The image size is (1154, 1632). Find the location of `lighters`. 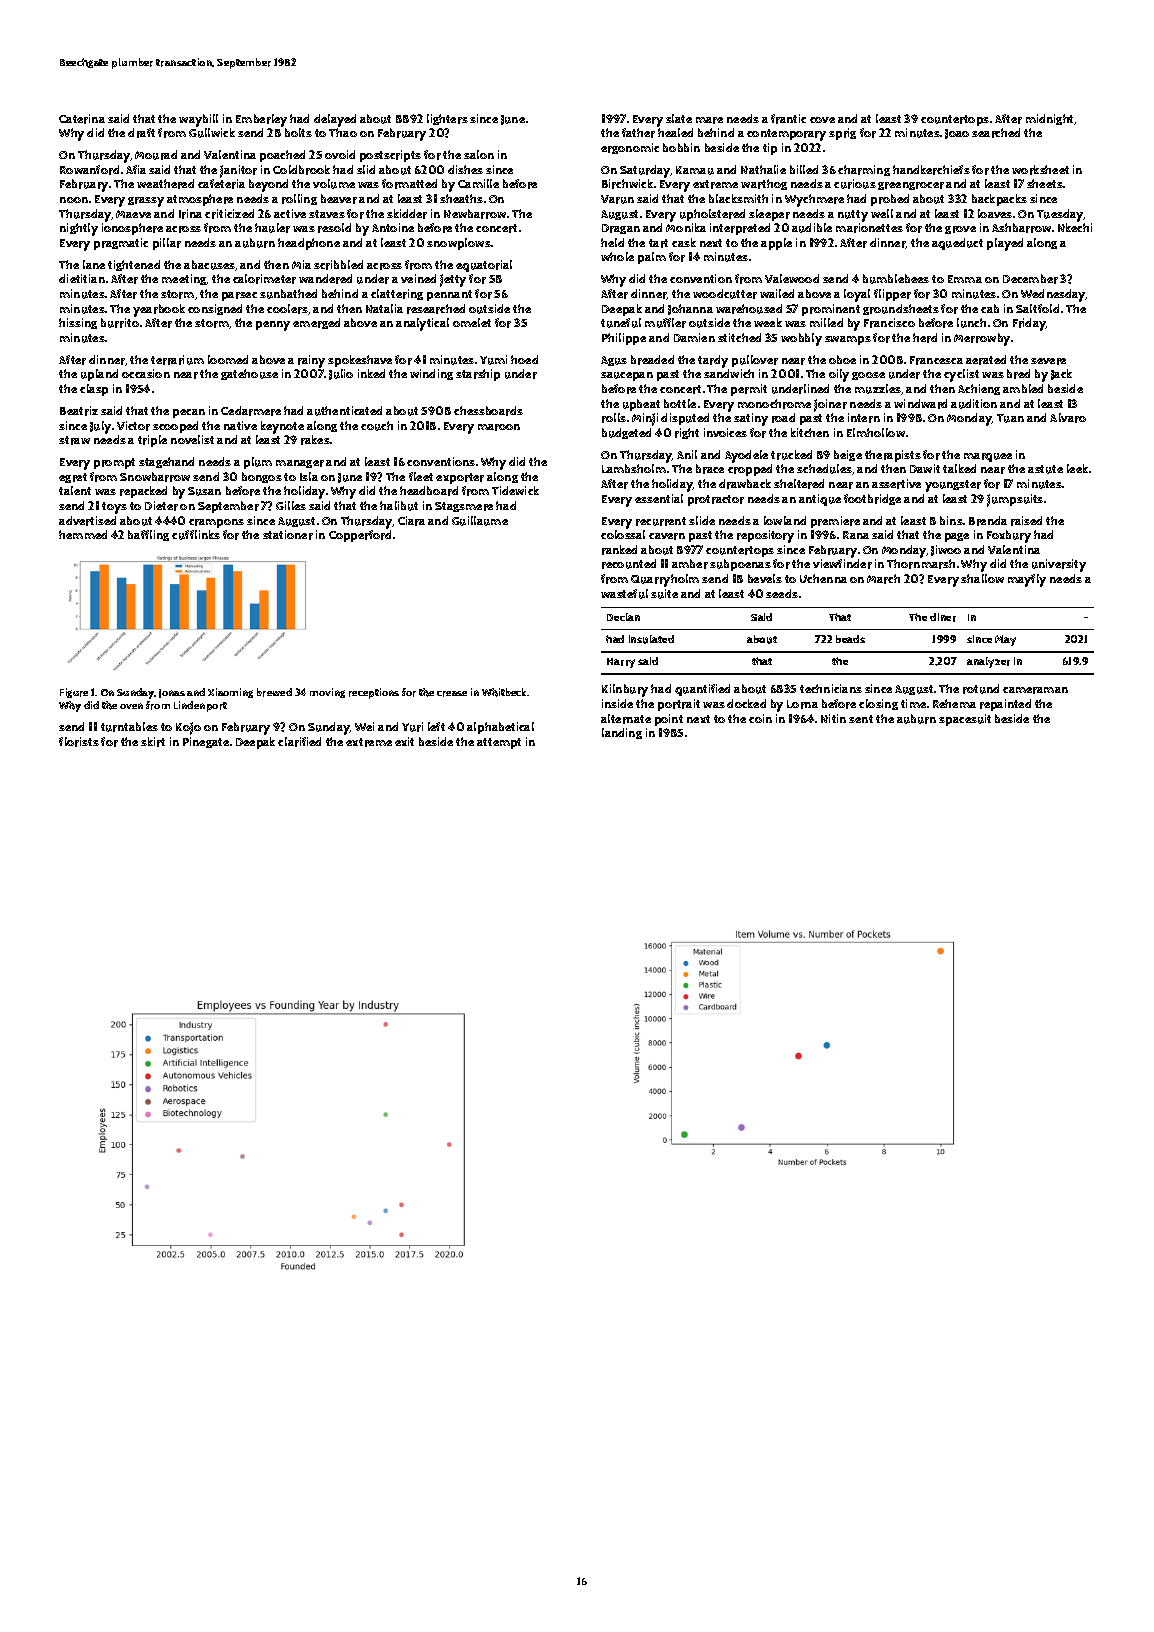

lighters is located at coordinates (447, 119).
